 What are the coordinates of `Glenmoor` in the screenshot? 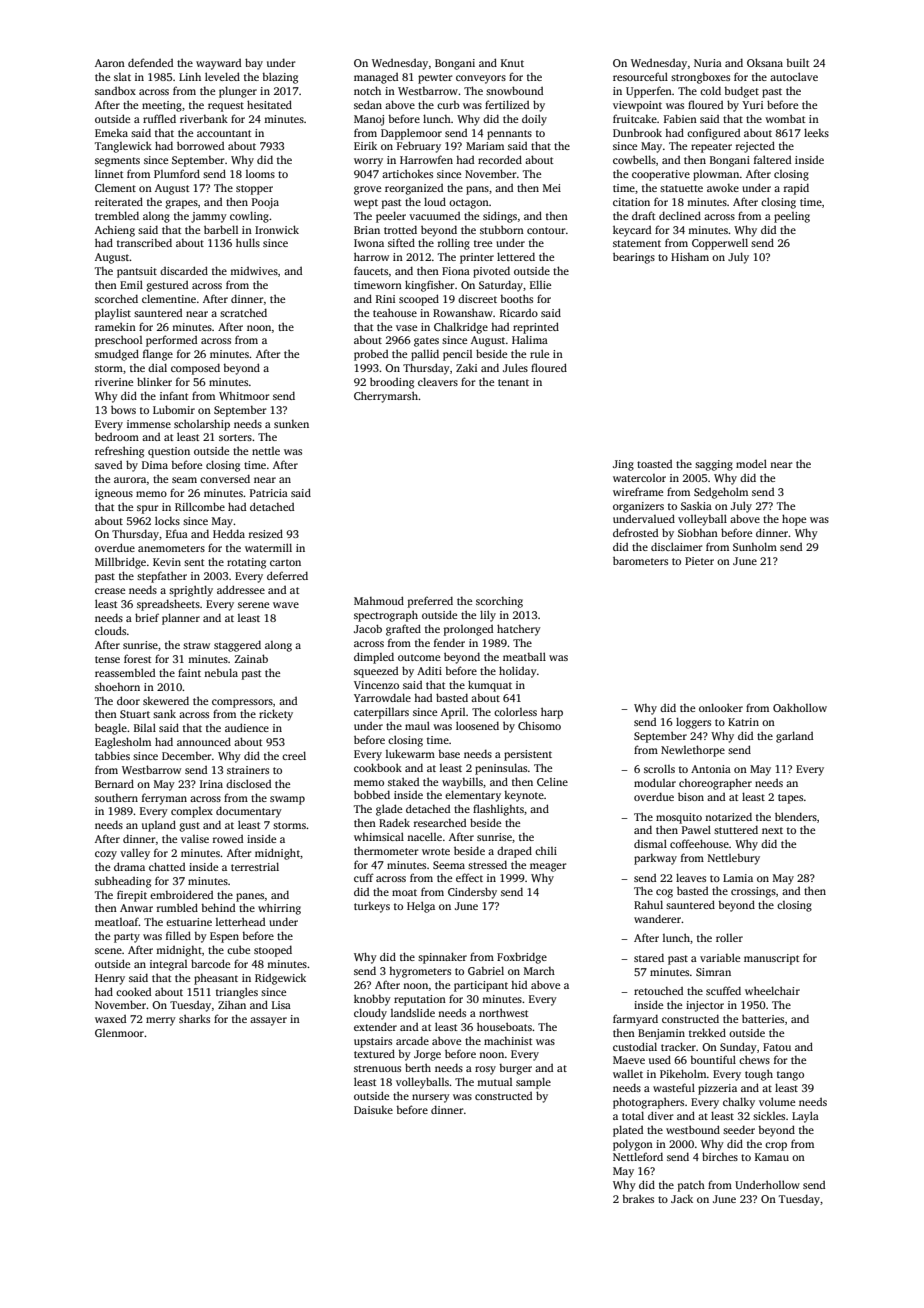 It's located at (119, 1033).
